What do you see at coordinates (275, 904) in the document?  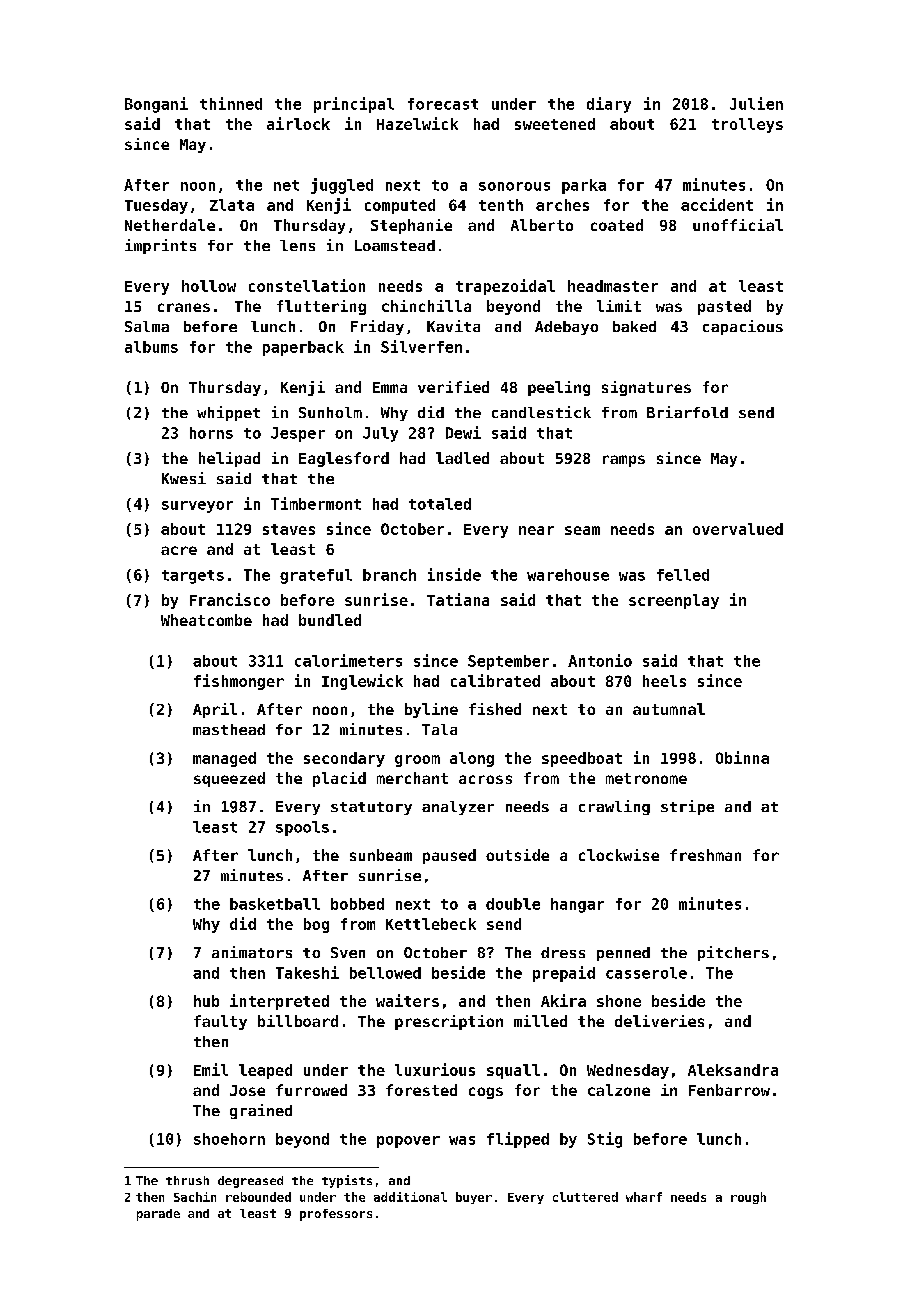 I see `basketball` at bounding box center [275, 904].
